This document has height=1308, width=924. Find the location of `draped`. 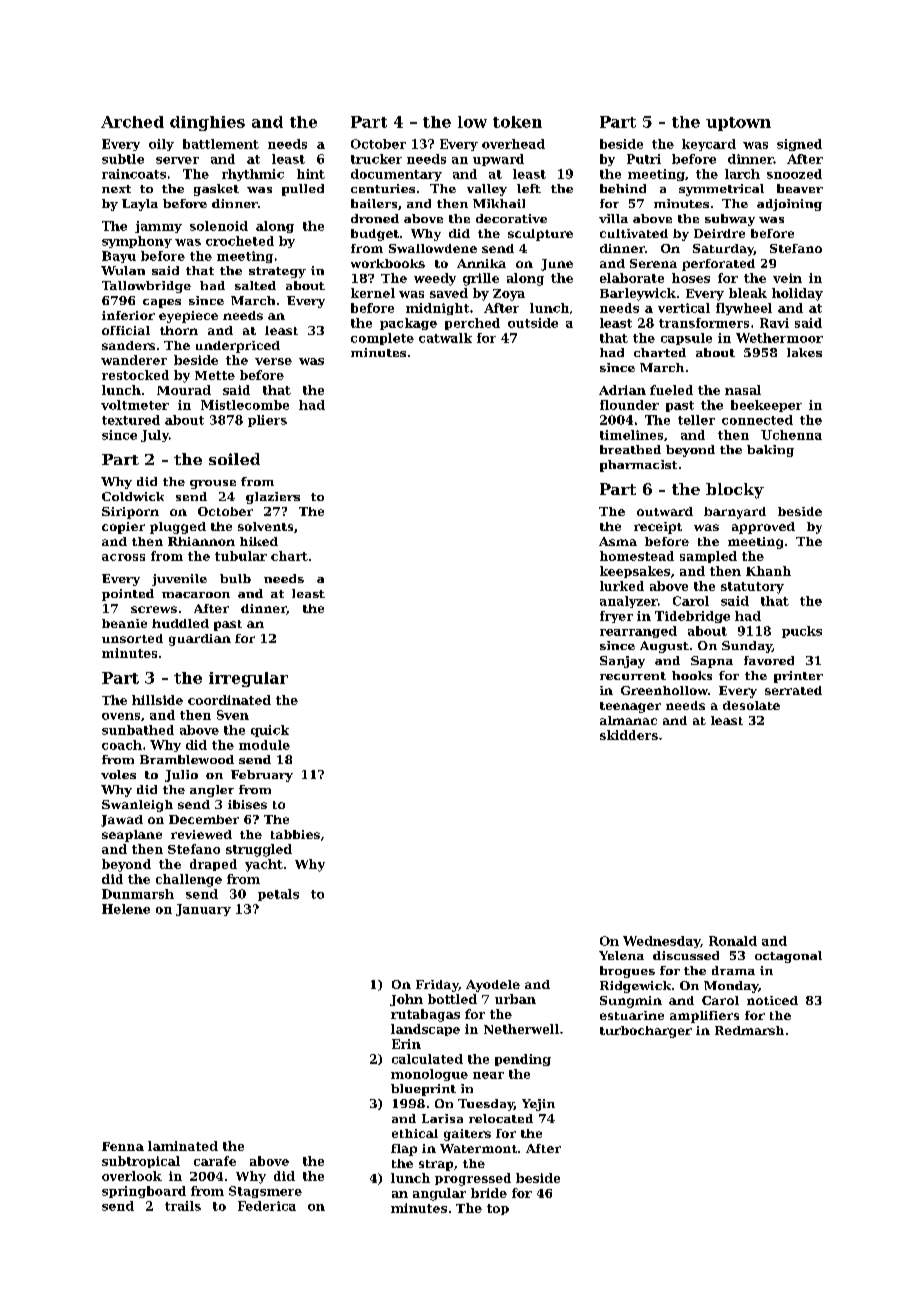

draped is located at coordinates (213, 865).
